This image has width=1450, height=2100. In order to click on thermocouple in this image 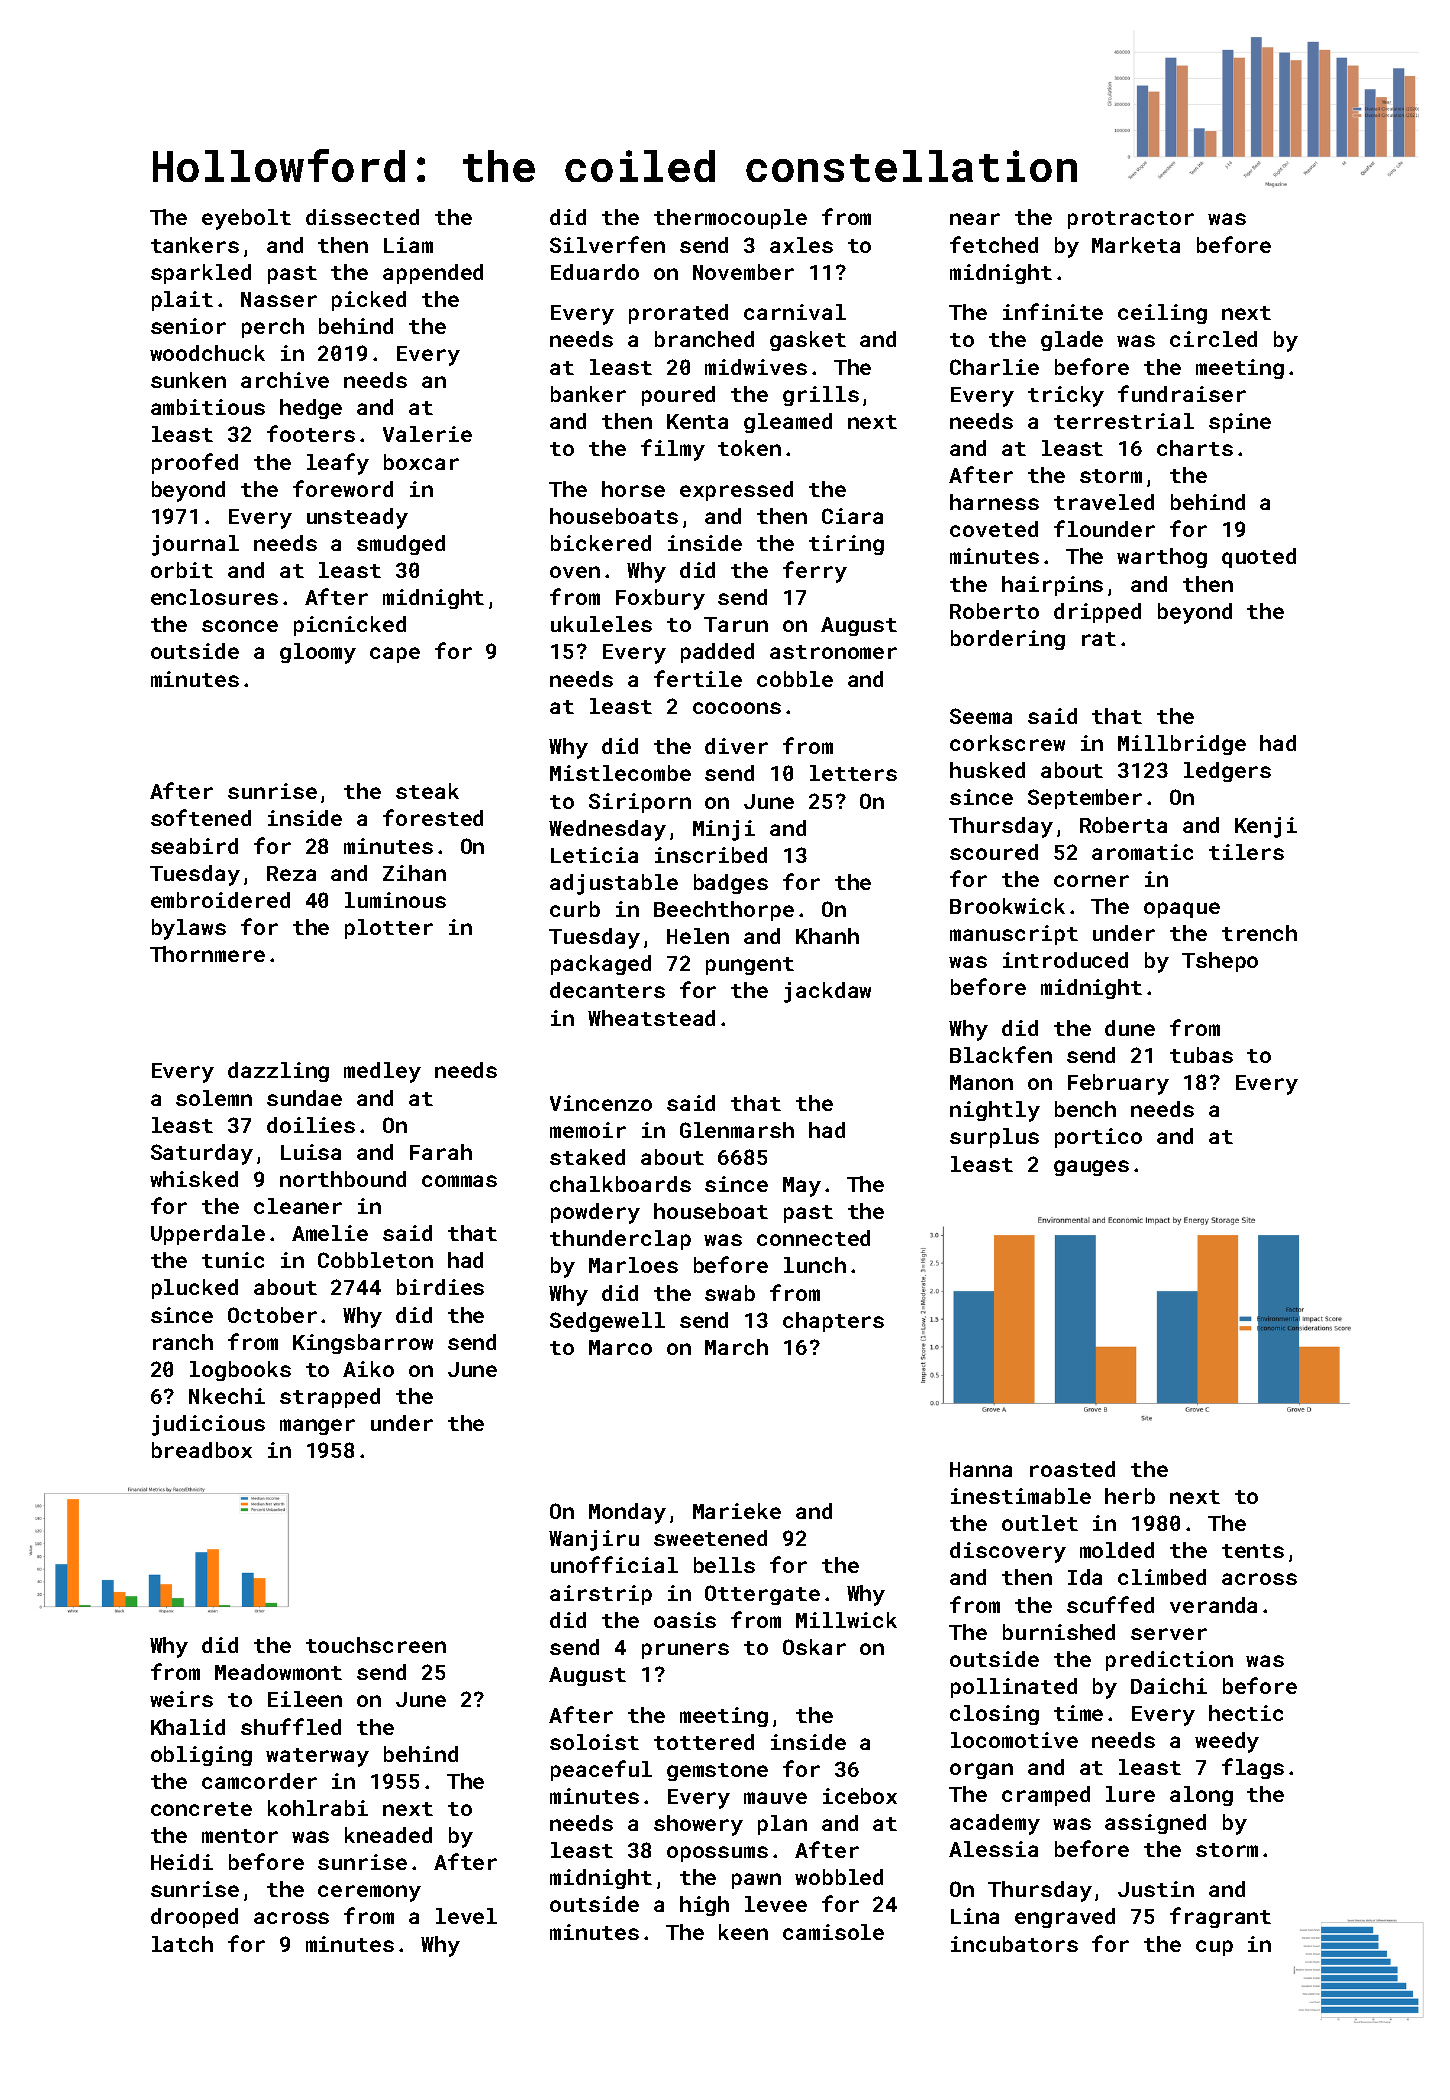, I will do `click(730, 219)`.
